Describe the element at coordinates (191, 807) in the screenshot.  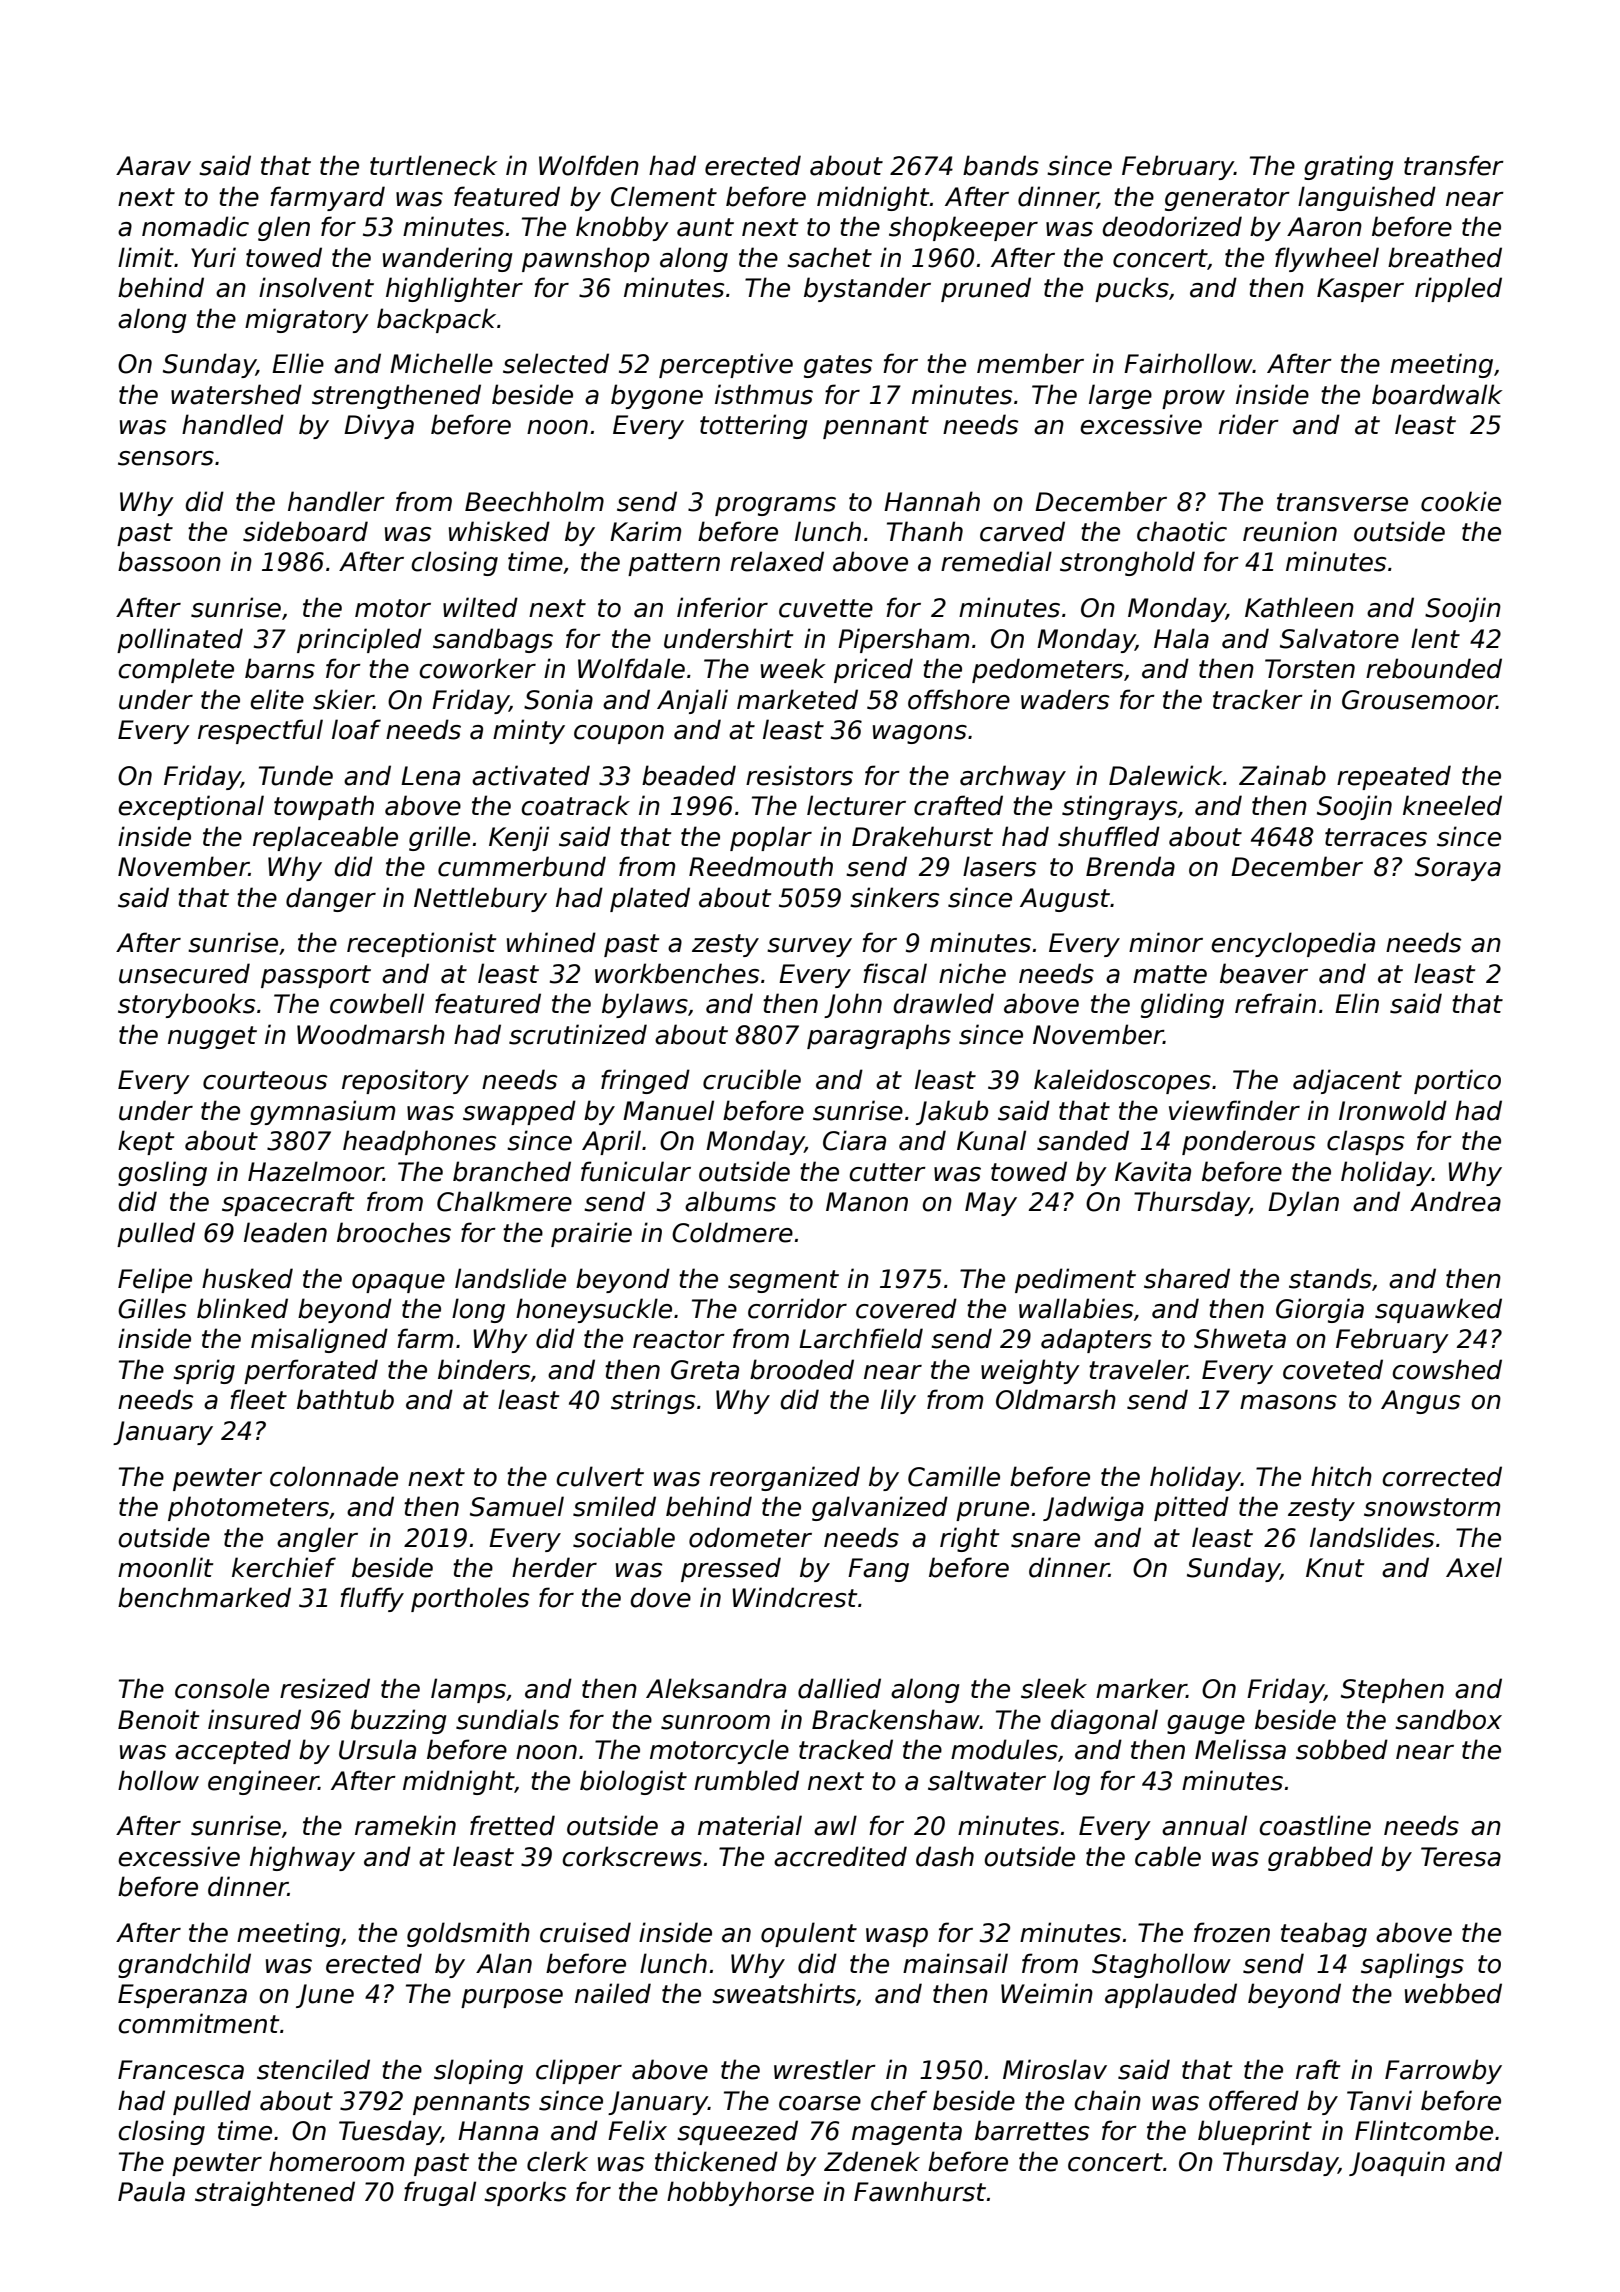
I see `exceptional` at that location.
